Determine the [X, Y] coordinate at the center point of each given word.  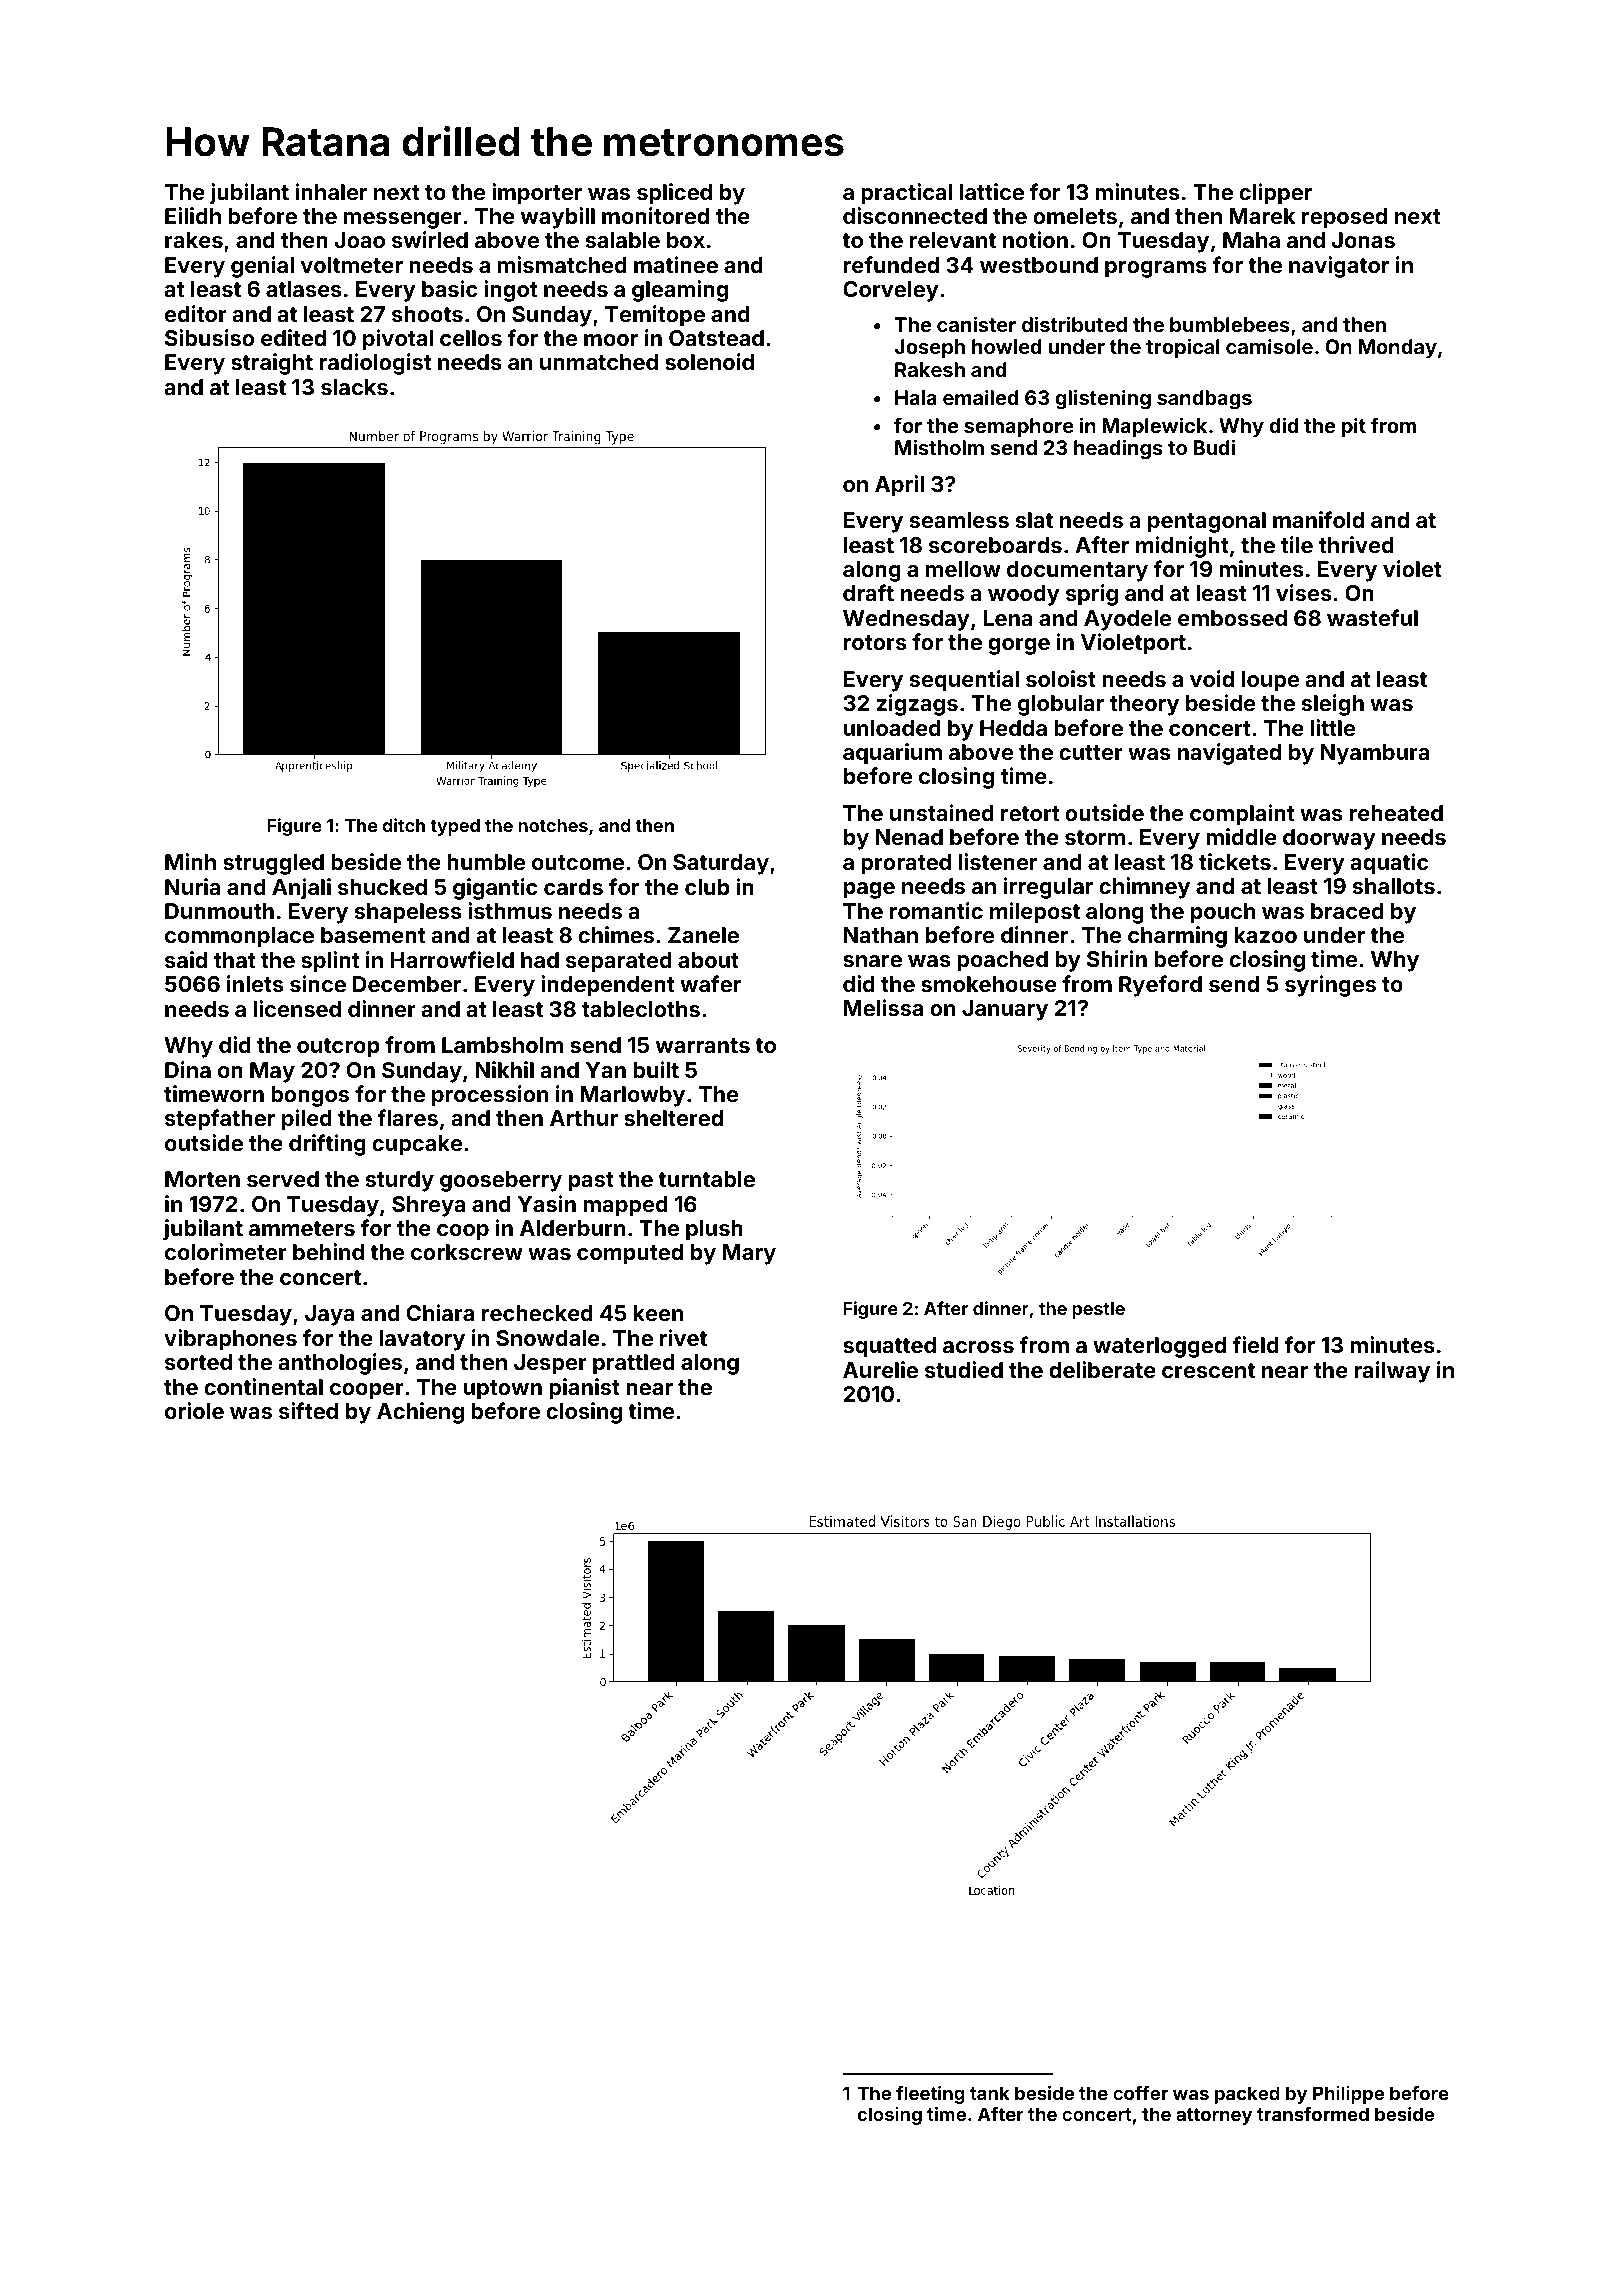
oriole [194, 1410]
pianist [584, 1389]
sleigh [1333, 705]
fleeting [930, 2095]
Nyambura [1375, 754]
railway [1392, 1372]
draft [868, 592]
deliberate [1102, 1369]
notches [553, 825]
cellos [471, 338]
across [978, 1347]
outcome [578, 862]
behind [328, 1251]
